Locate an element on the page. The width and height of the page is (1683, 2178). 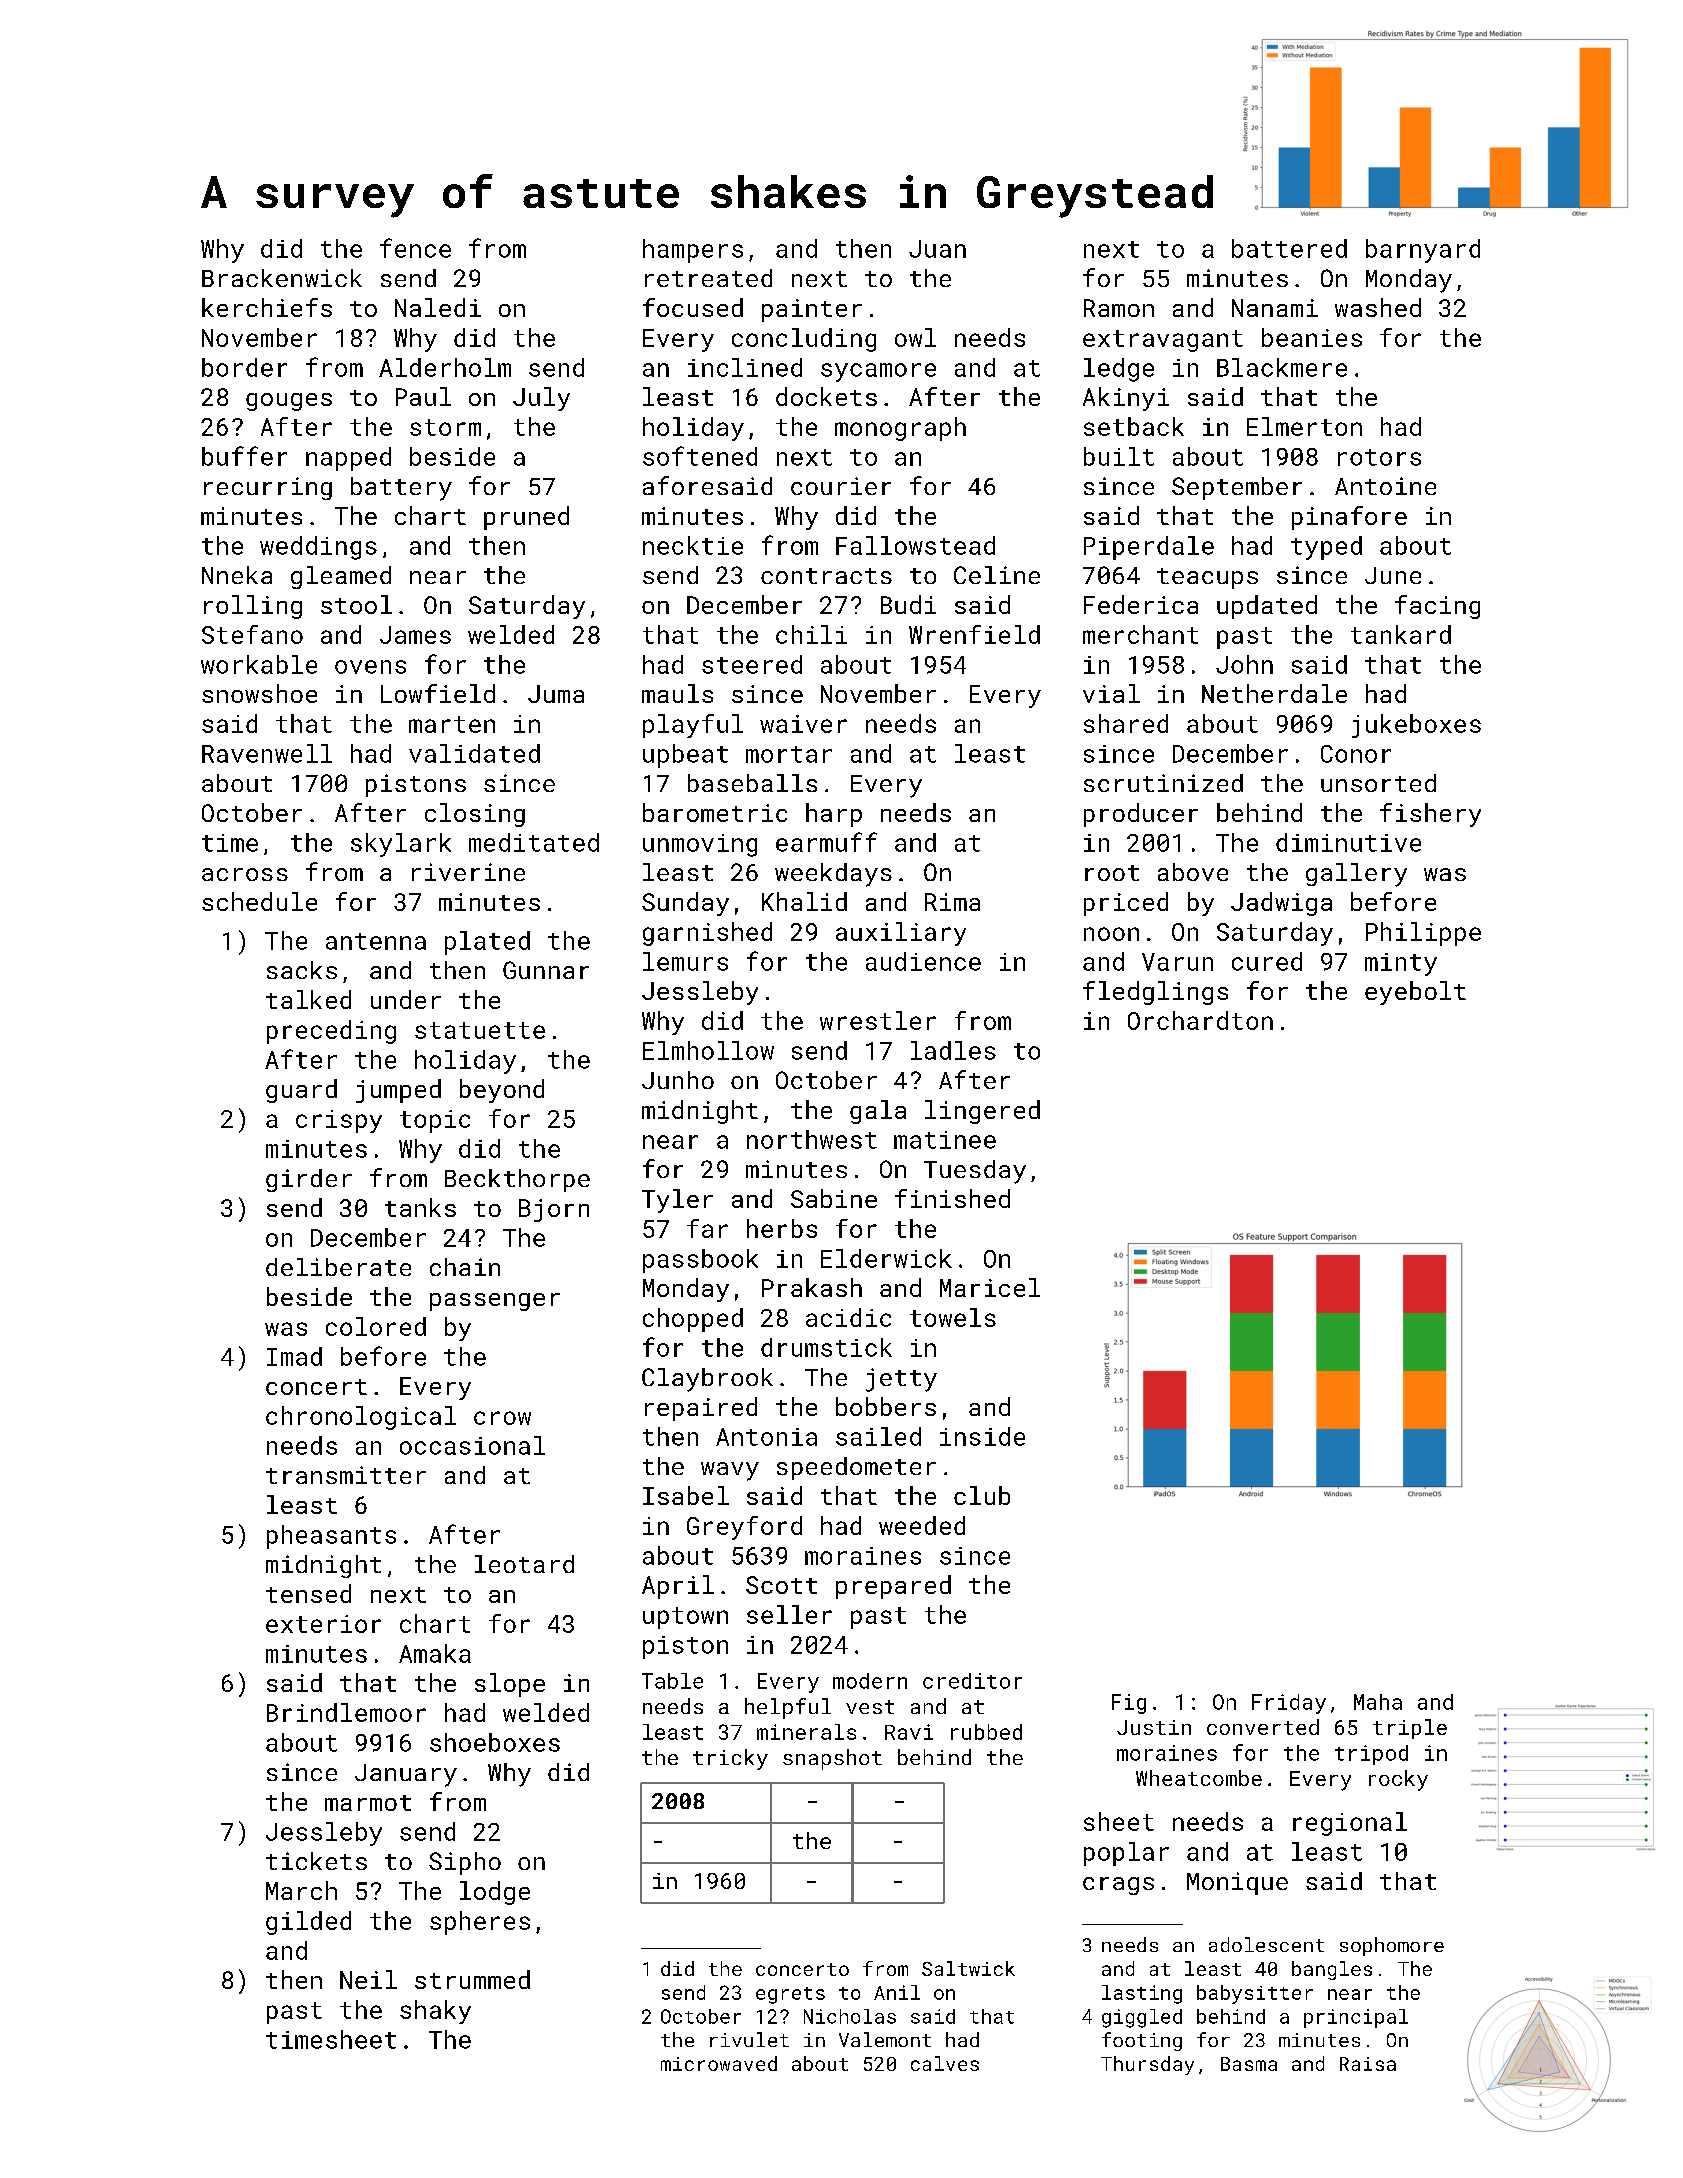
gouges is located at coordinates (289, 402).
